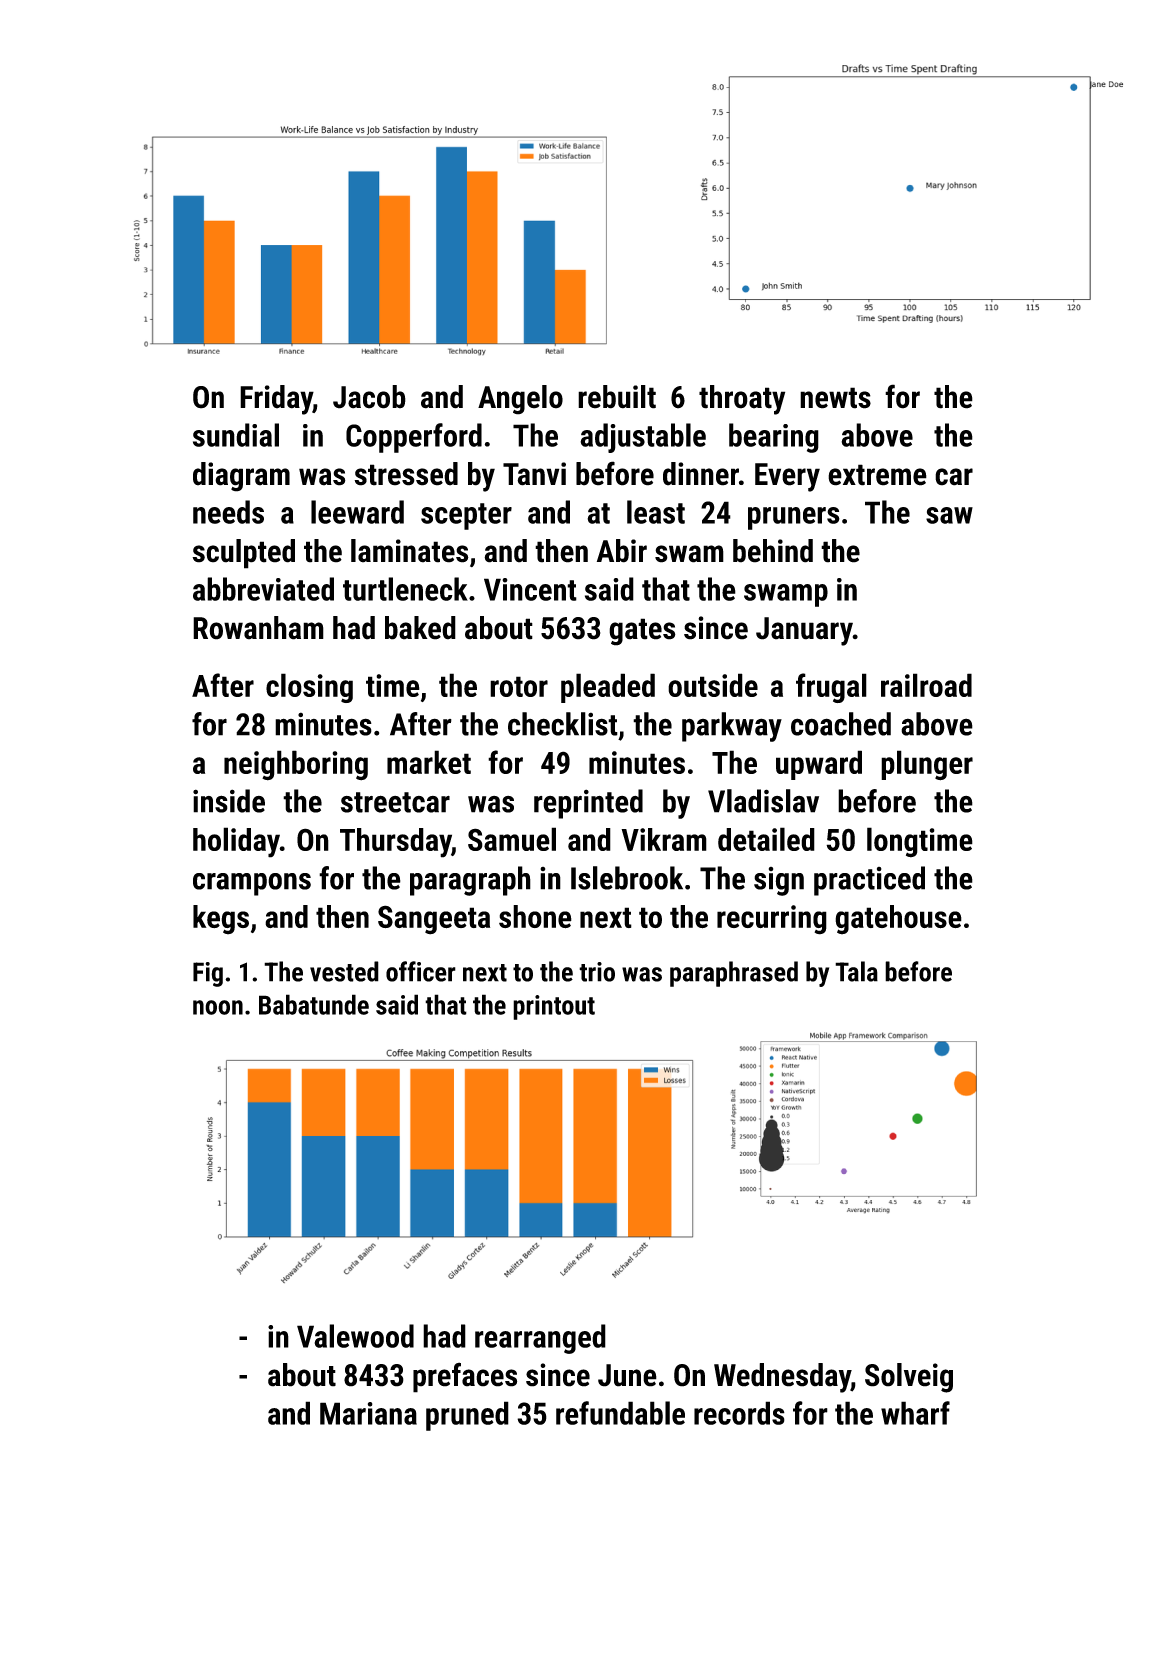 This screenshot has height=1654, width=1165. I want to click on prefaces, so click(465, 1377).
